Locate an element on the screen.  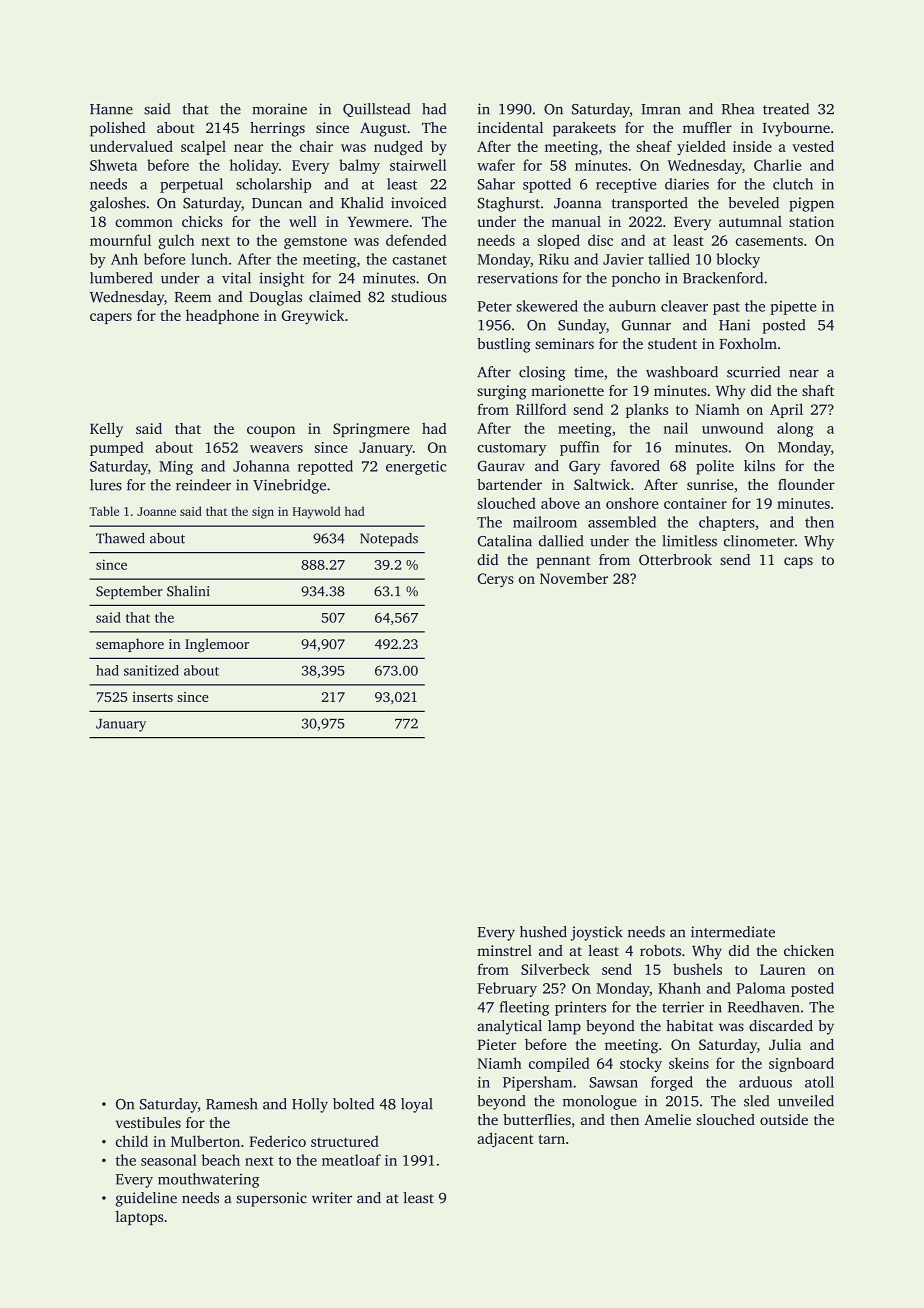
sled is located at coordinates (756, 1101).
